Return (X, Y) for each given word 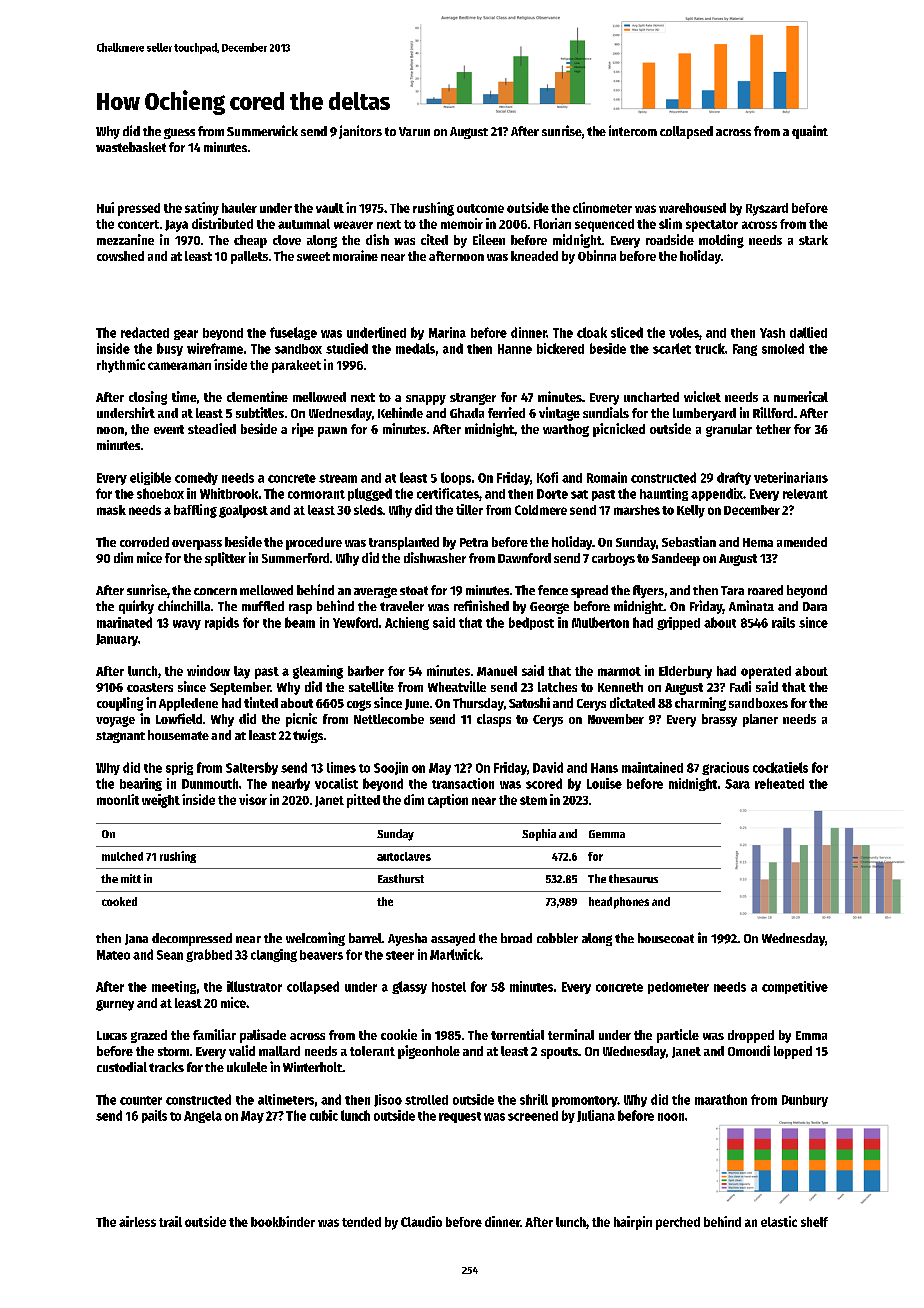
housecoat (666, 938)
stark (813, 240)
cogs (359, 705)
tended (361, 1222)
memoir (462, 223)
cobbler (557, 938)
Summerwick (262, 130)
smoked (783, 348)
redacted (145, 332)
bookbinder (283, 1221)
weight (161, 801)
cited (434, 239)
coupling (120, 704)
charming (700, 704)
